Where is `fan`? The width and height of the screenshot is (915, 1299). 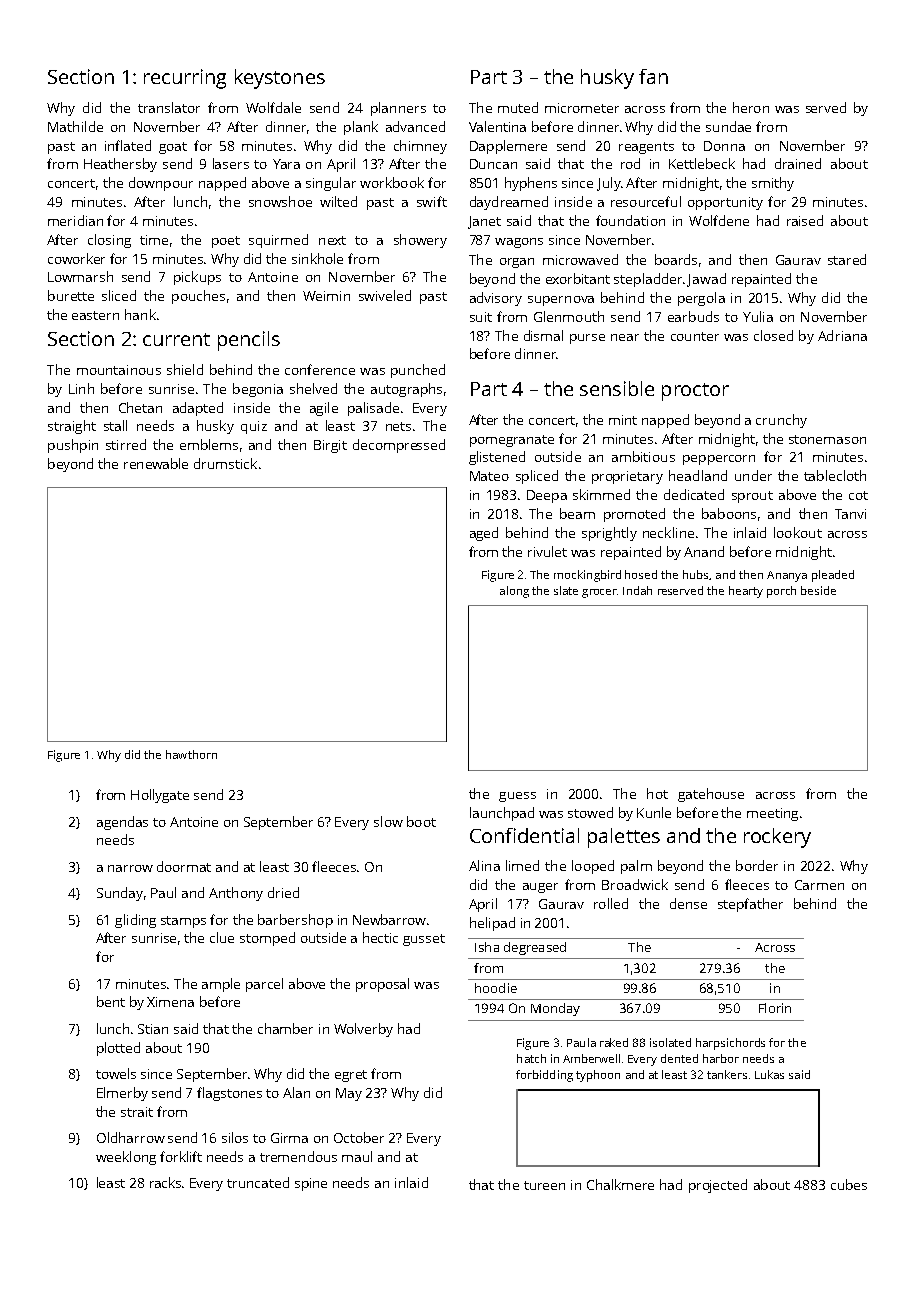
fan is located at coordinates (653, 76).
